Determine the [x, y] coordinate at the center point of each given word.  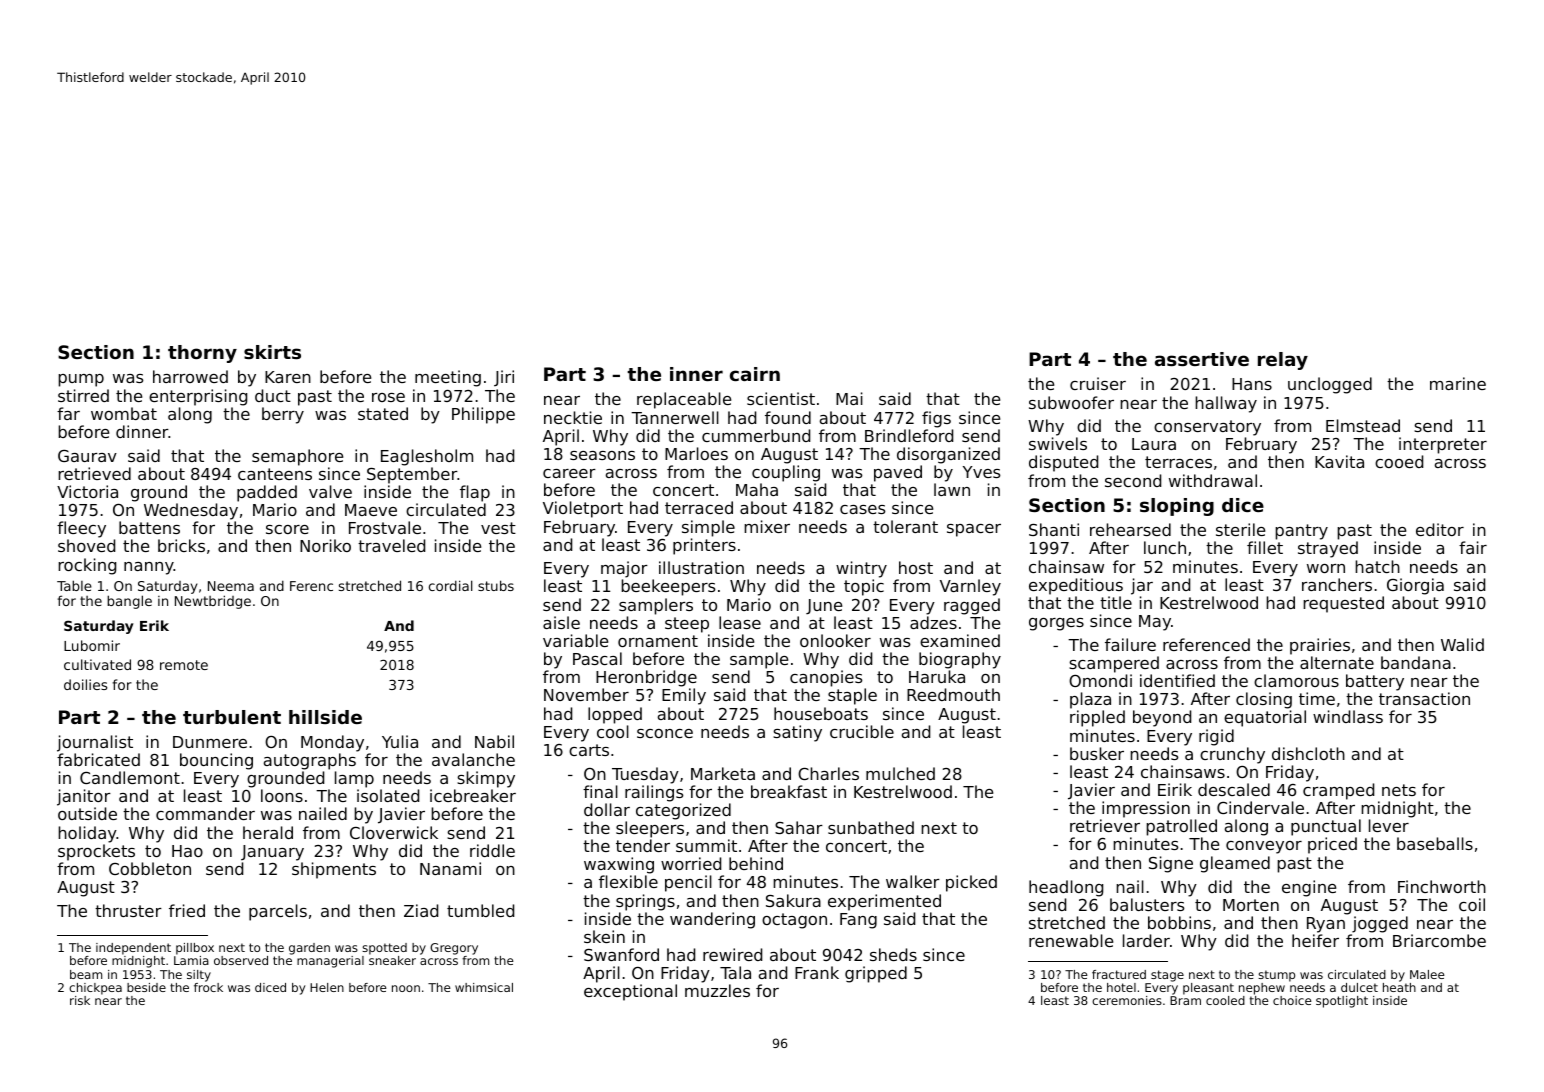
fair [1473, 547]
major [624, 569]
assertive [1202, 359]
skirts [272, 352]
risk [80, 1000]
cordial [451, 585]
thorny [202, 354]
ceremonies [1127, 1000]
